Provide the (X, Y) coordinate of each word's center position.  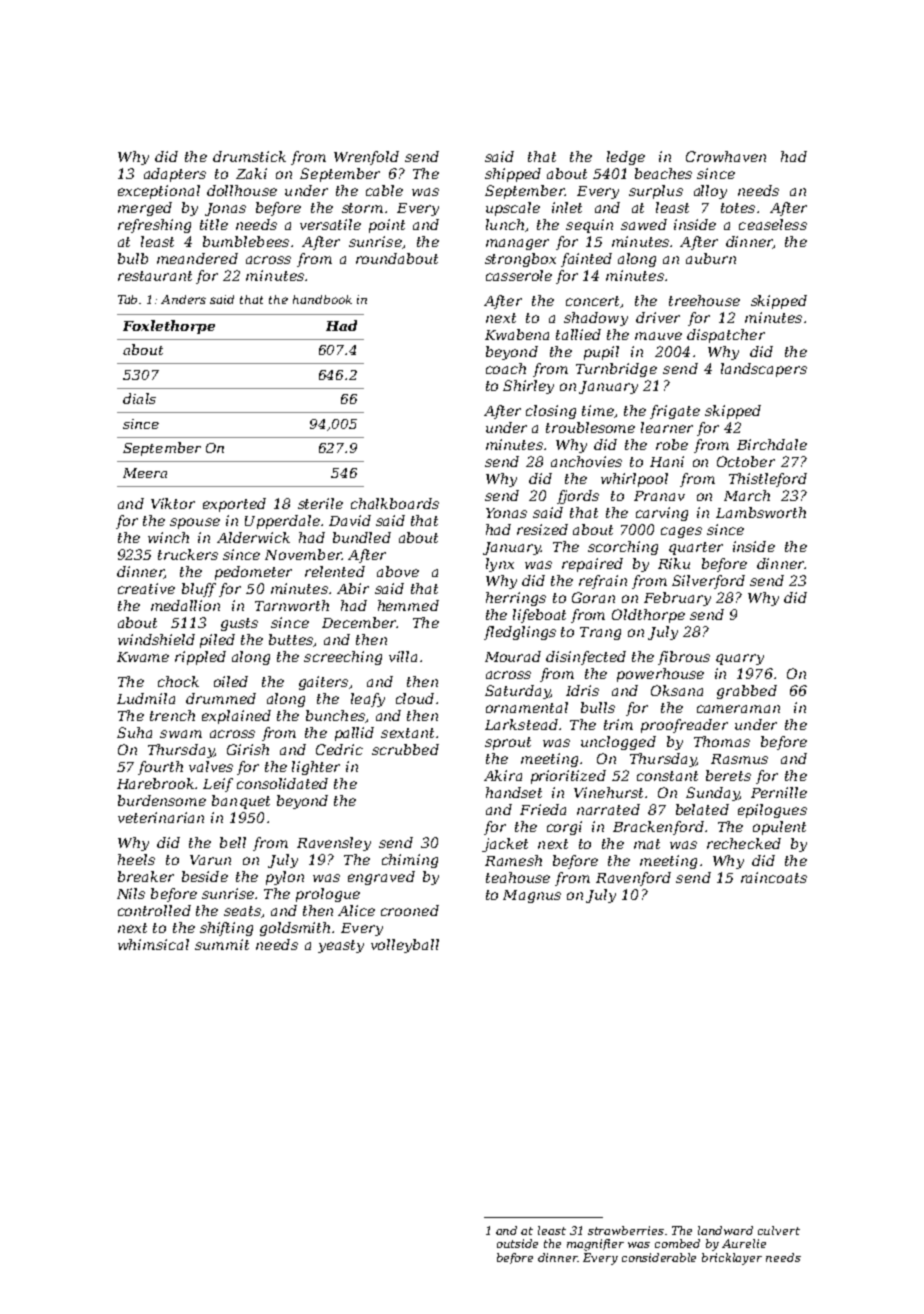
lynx (500, 565)
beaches (663, 173)
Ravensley (334, 844)
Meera (145, 473)
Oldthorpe (648, 616)
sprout (508, 743)
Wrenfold (366, 158)
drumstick (249, 156)
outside (517, 1243)
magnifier (595, 1245)
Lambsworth (761, 512)
